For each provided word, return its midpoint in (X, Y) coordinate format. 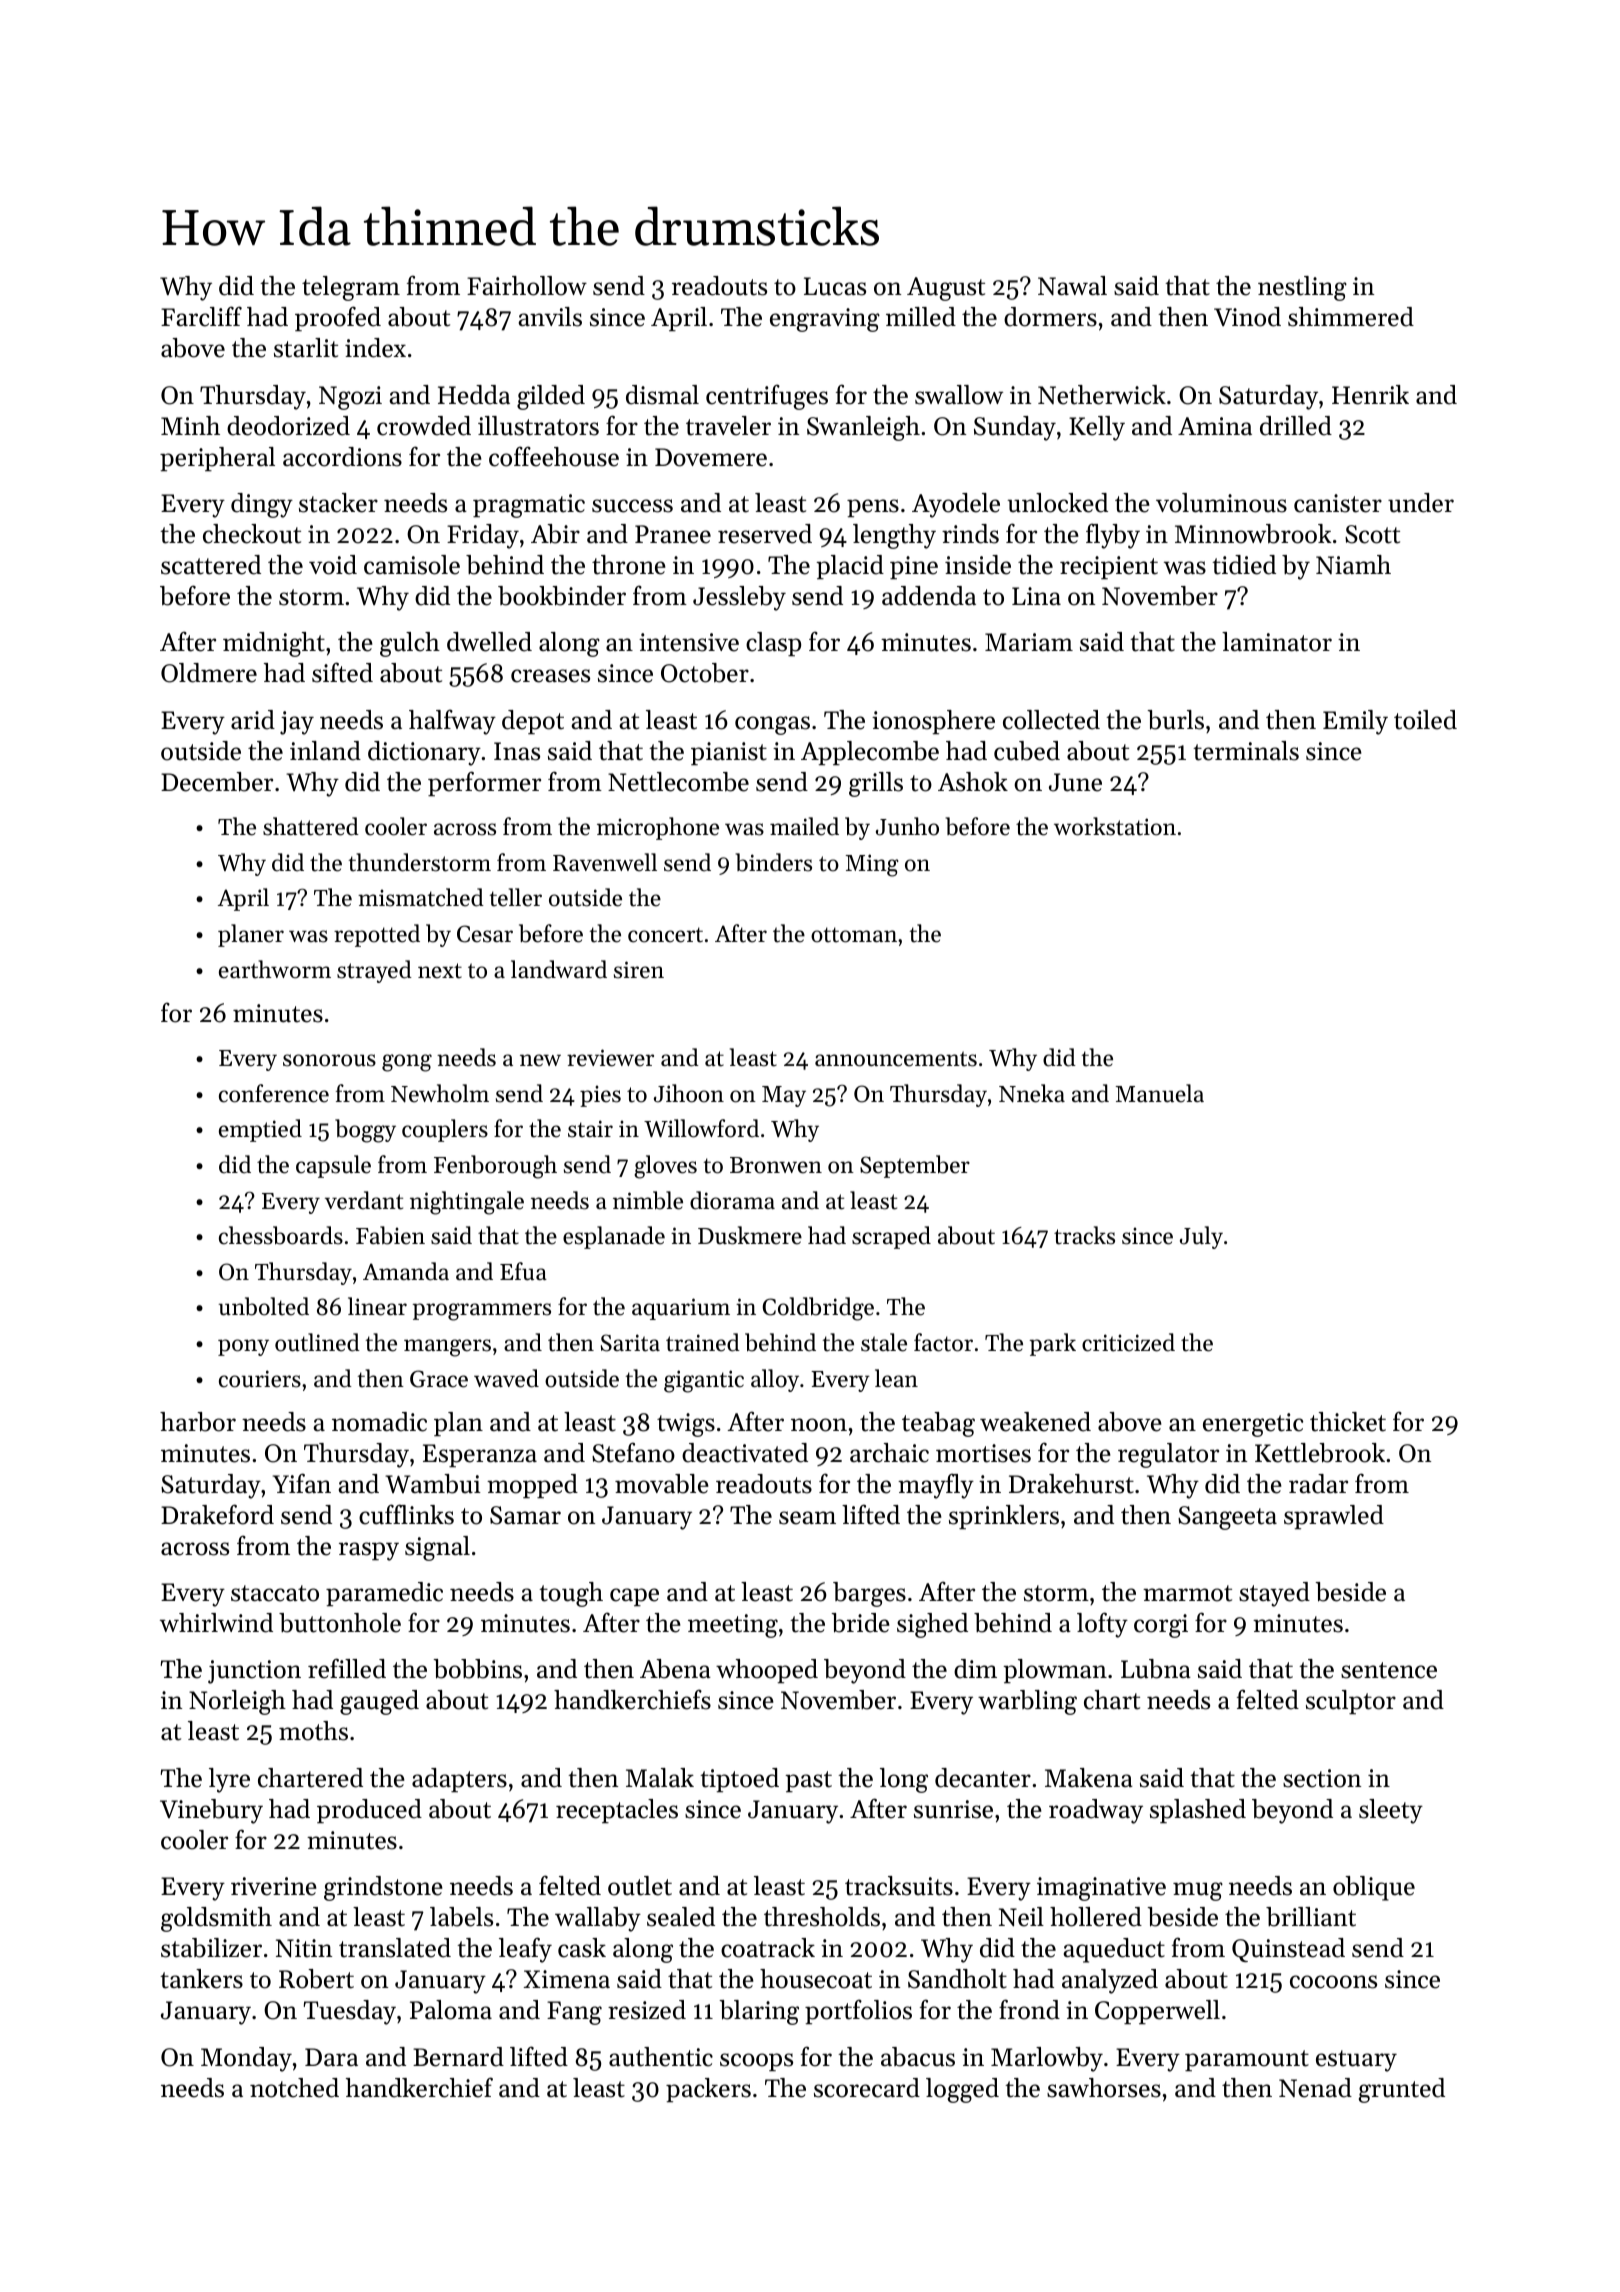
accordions (342, 457)
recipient (1109, 567)
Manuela (1160, 1093)
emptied (260, 1130)
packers (708, 2090)
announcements (896, 1059)
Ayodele (956, 505)
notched (294, 2088)
